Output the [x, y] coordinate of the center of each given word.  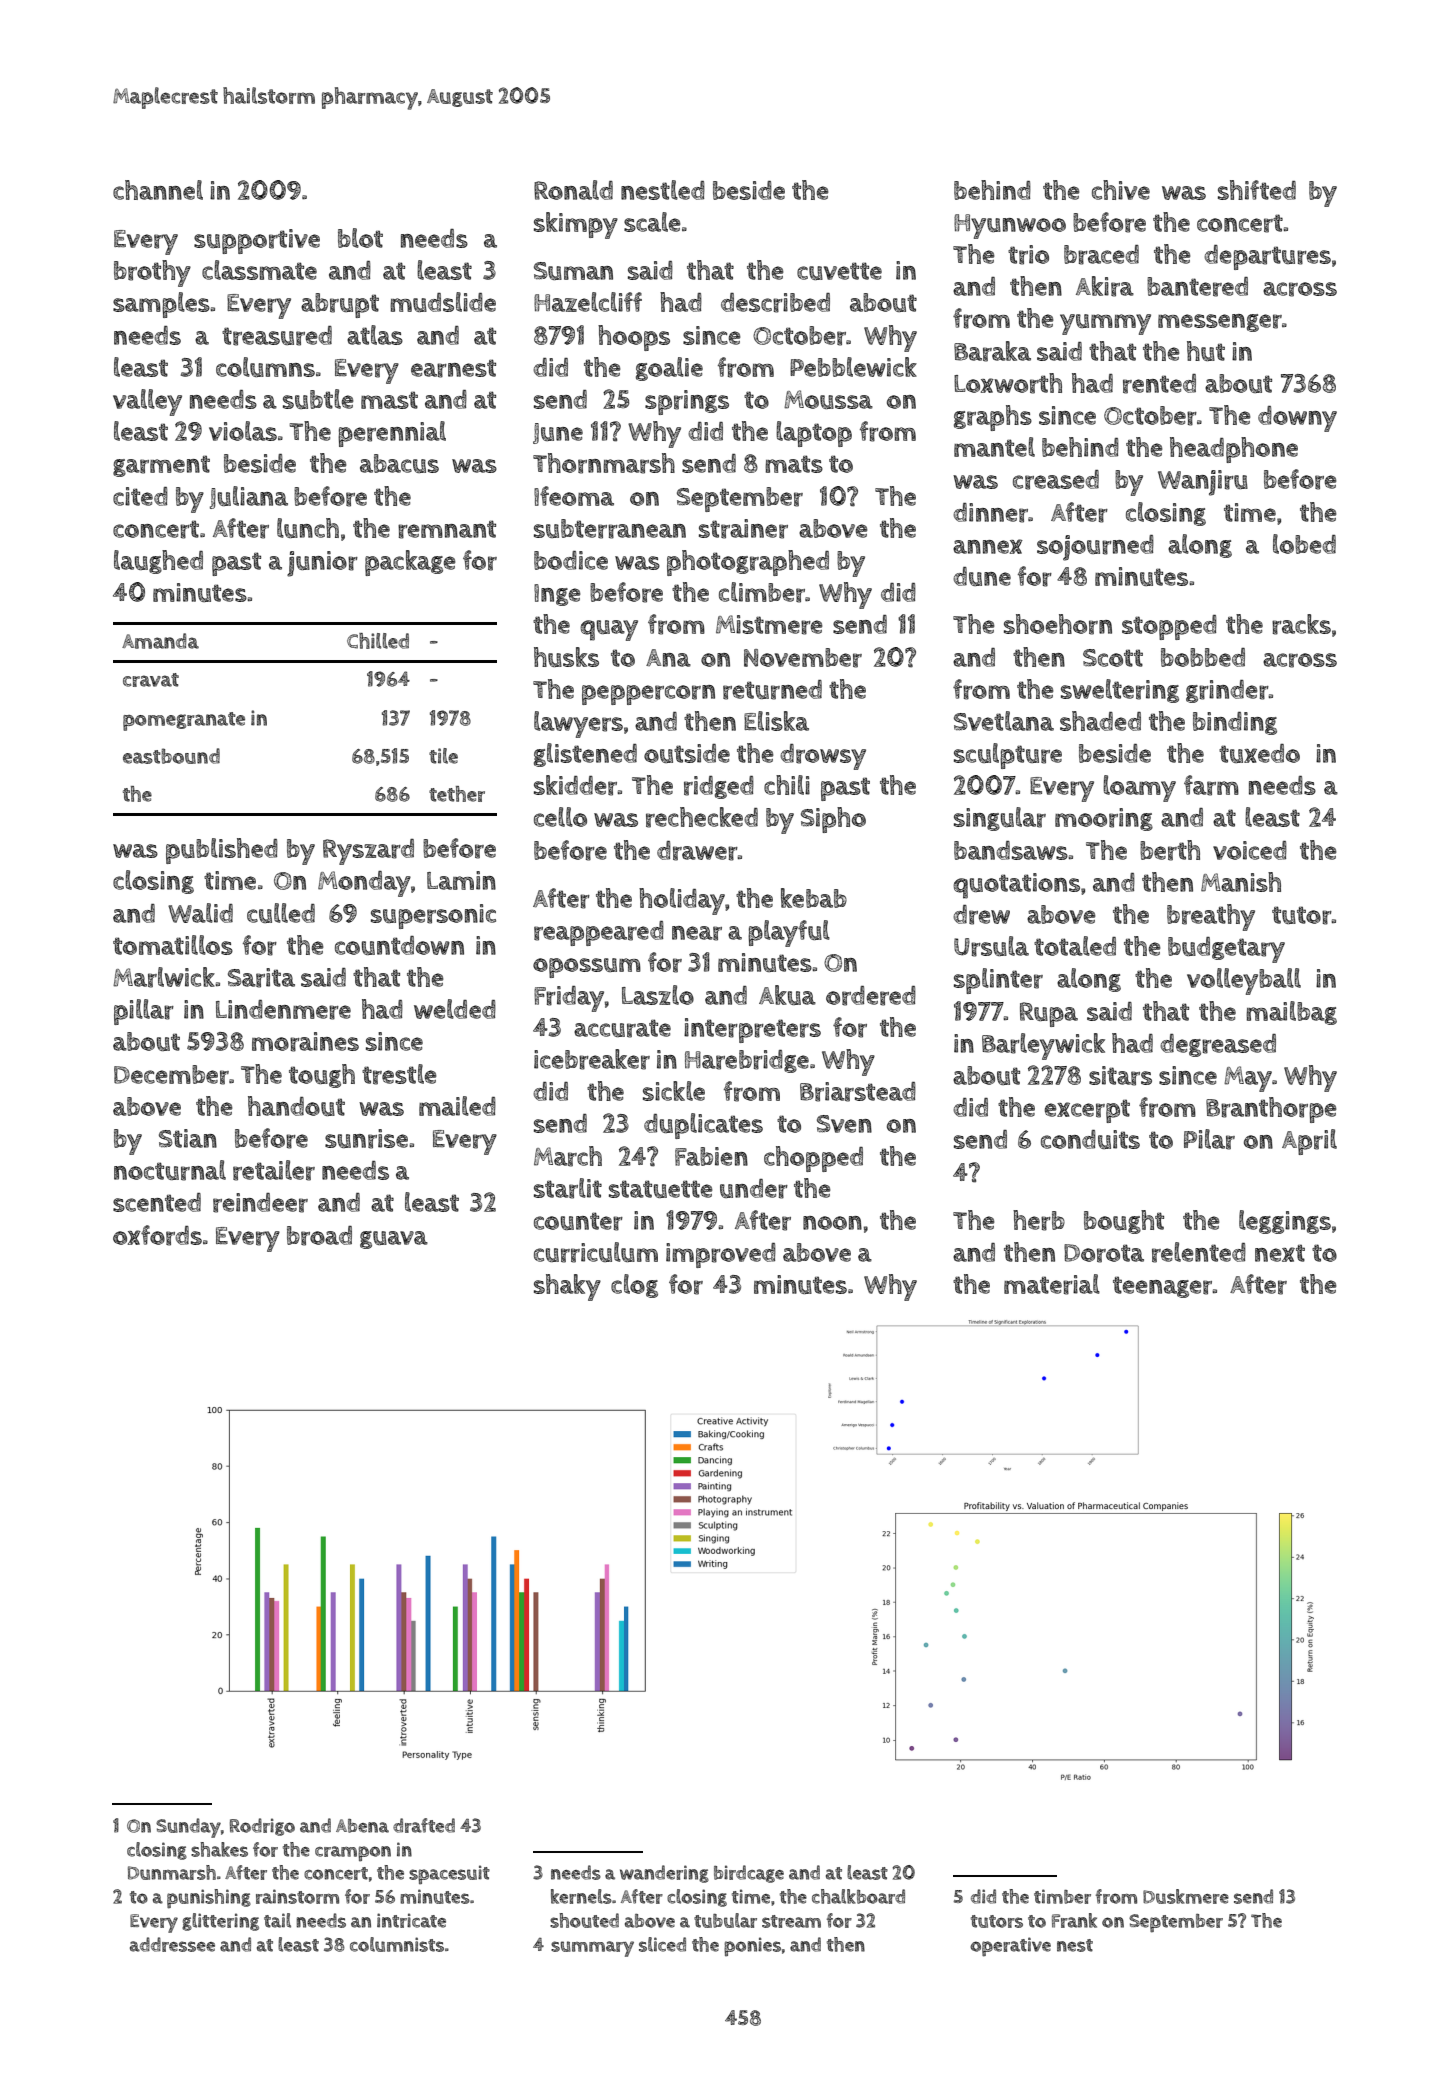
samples [161, 305]
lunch [308, 528]
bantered [1197, 287]
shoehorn [1058, 624]
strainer [743, 529]
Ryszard [368, 852]
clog [634, 1286]
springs [687, 402]
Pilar [1209, 1139]
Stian [188, 1138]
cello [560, 817]
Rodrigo [262, 1827]
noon [832, 1223]
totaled [1075, 946]
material [1052, 1284]
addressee [172, 1944]
